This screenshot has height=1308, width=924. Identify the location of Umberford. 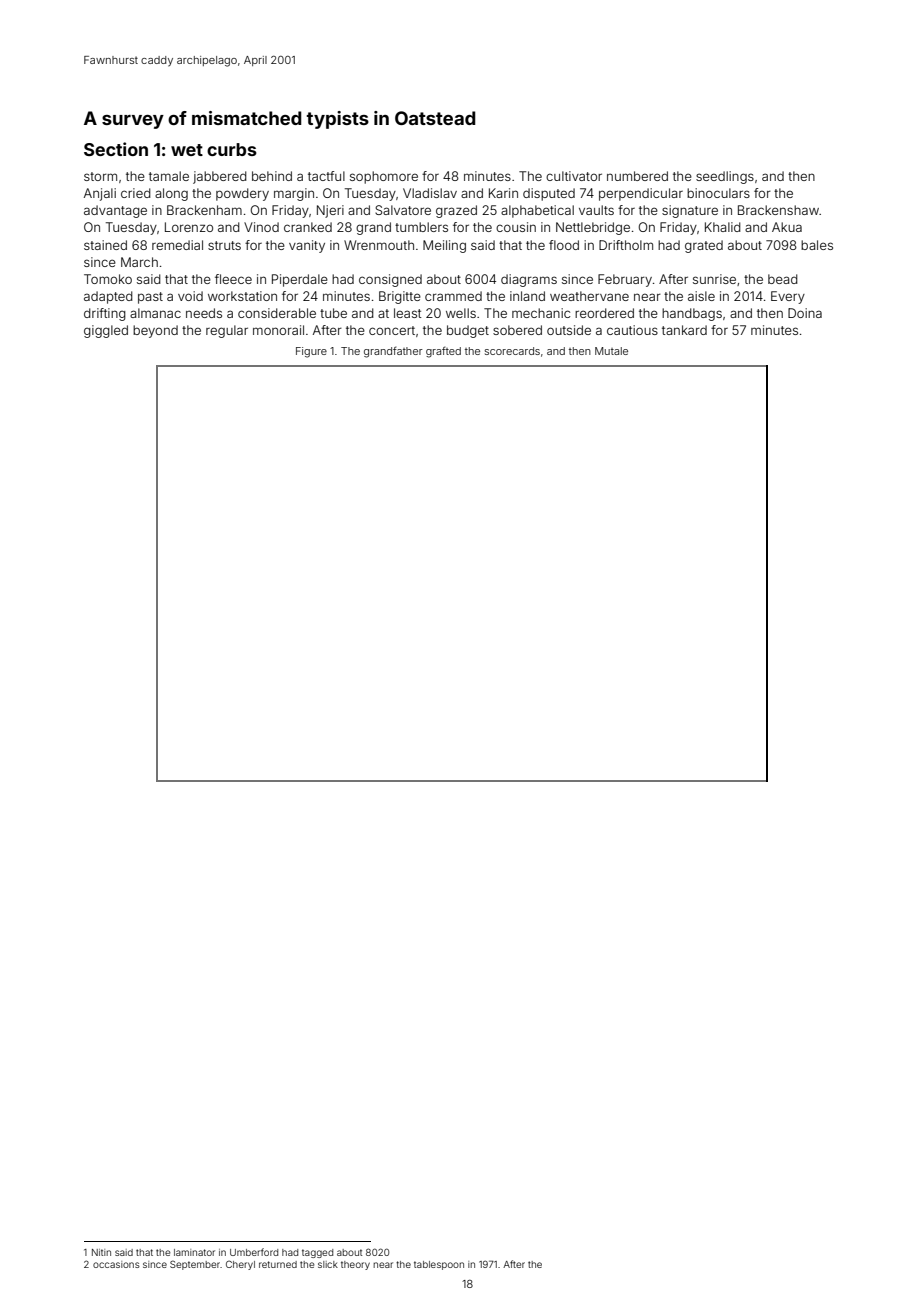
(254, 1252).
